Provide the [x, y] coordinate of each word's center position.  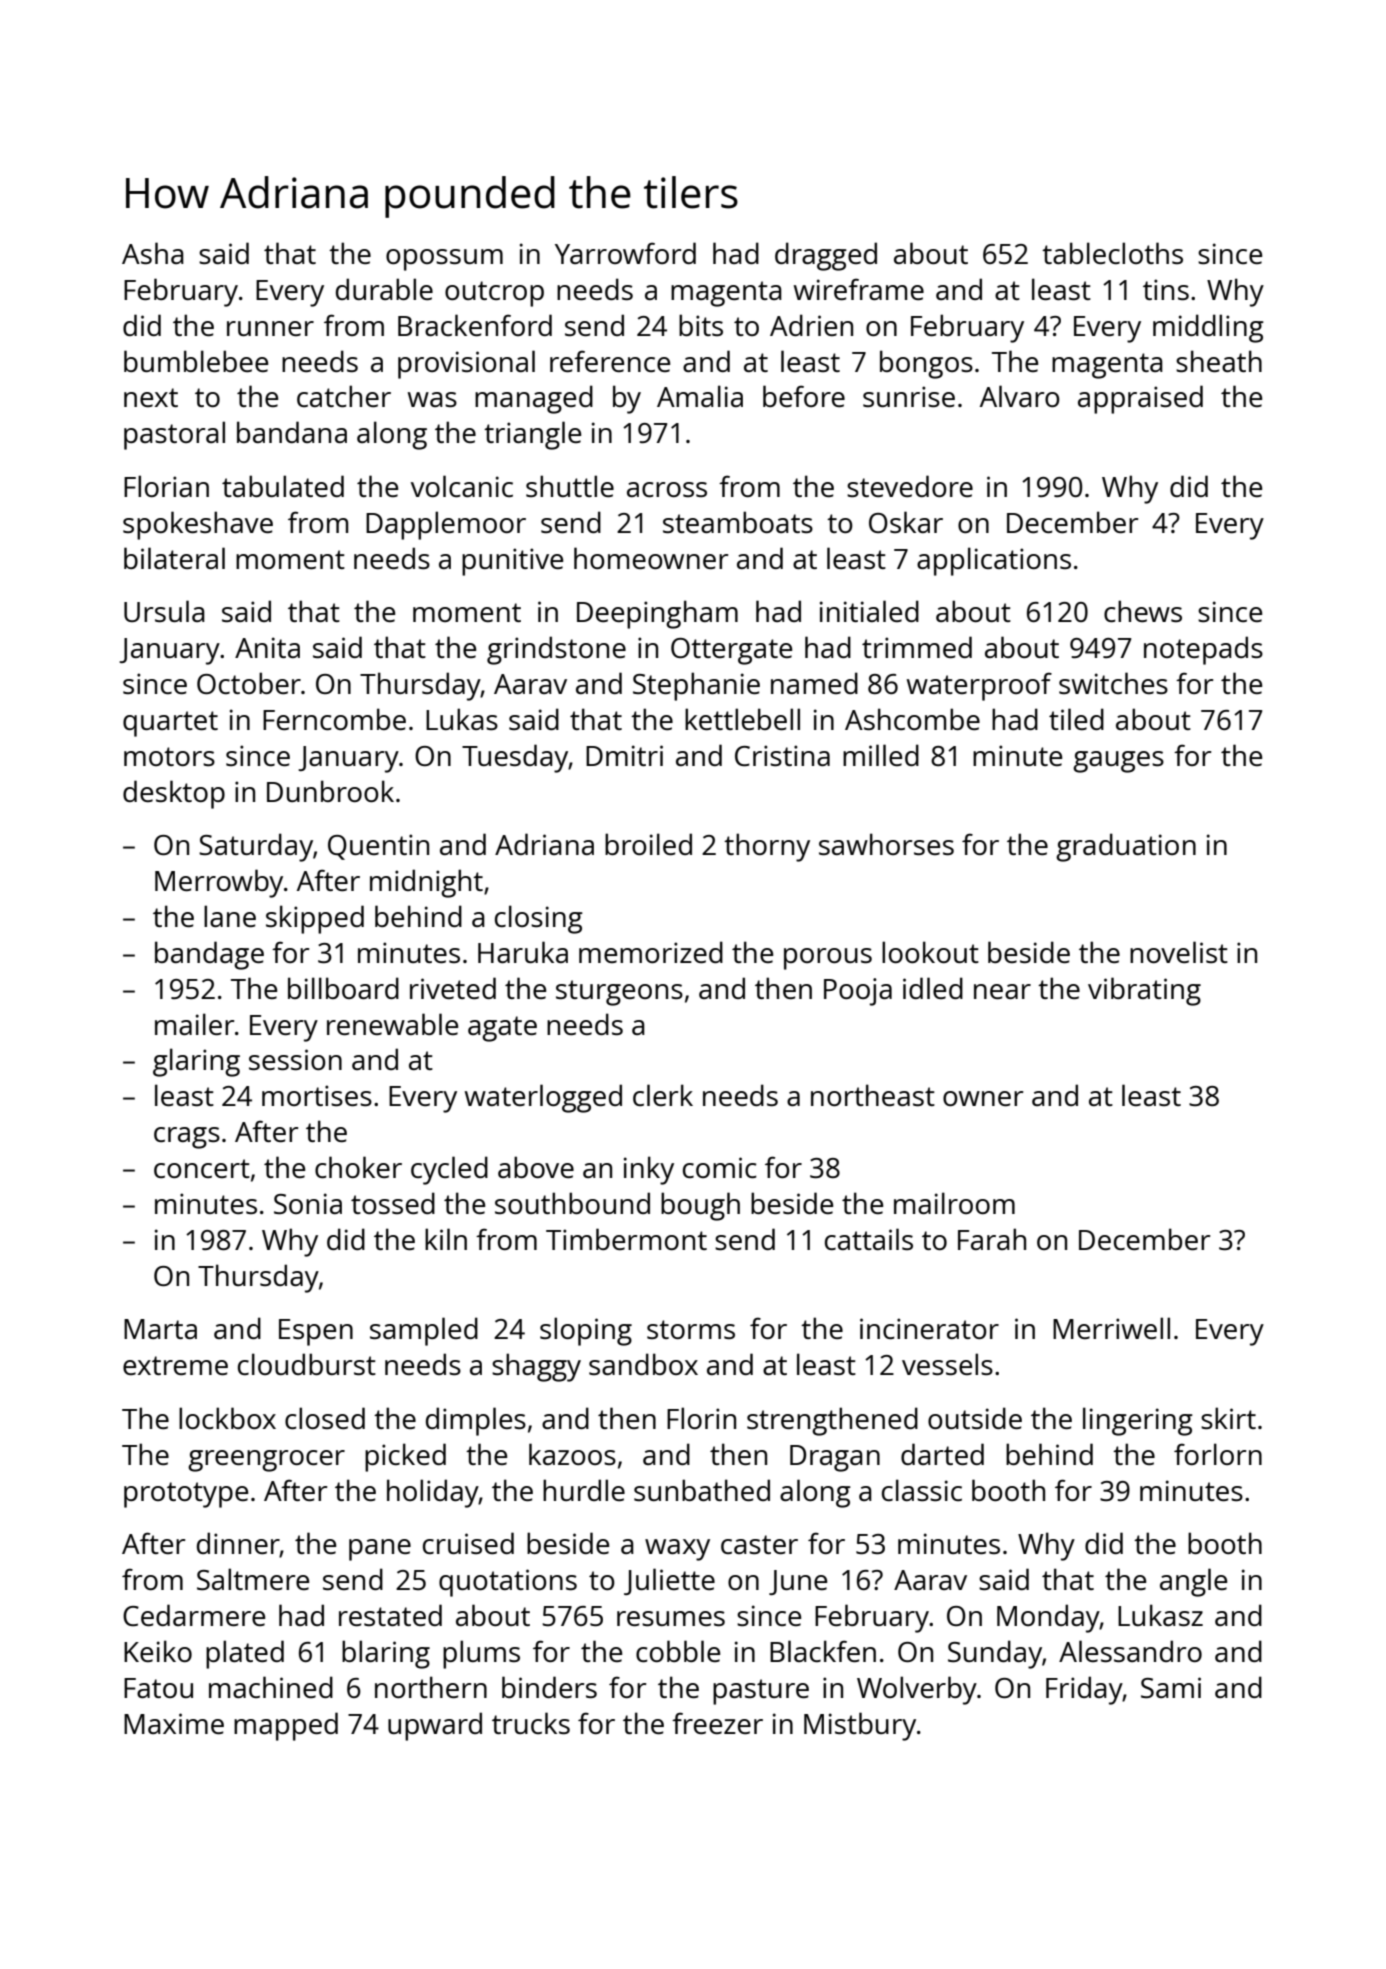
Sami [1171, 1687]
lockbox [227, 1418]
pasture [761, 1692]
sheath [1219, 361]
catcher [344, 396]
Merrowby [219, 883]
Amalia [700, 396]
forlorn [1218, 1454]
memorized [651, 952]
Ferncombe [334, 719]
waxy [677, 1550]
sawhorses [886, 844]
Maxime [174, 1723]
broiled [648, 844]
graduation [1126, 847]
